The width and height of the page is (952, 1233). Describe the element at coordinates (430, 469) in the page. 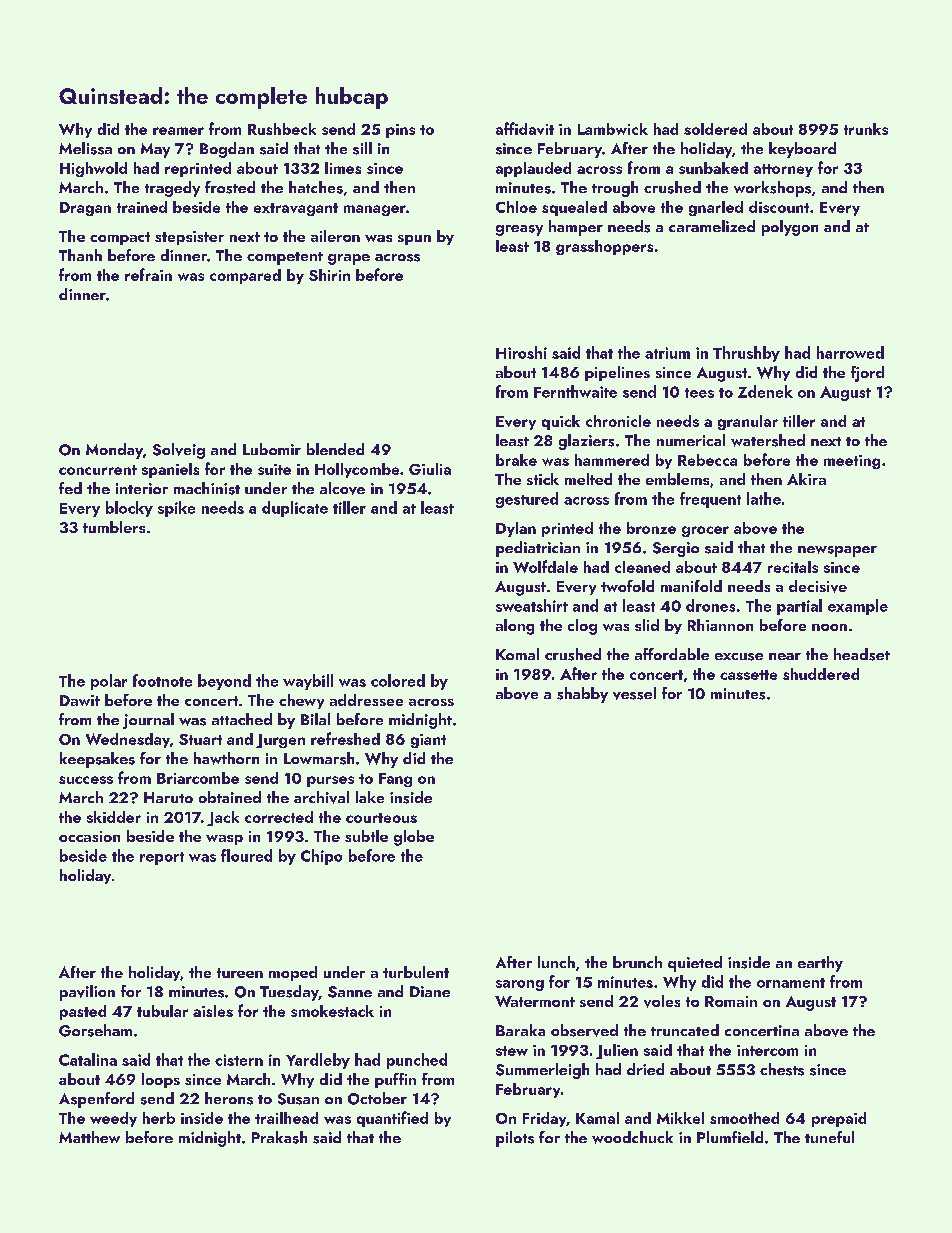

I see `Giulia` at that location.
